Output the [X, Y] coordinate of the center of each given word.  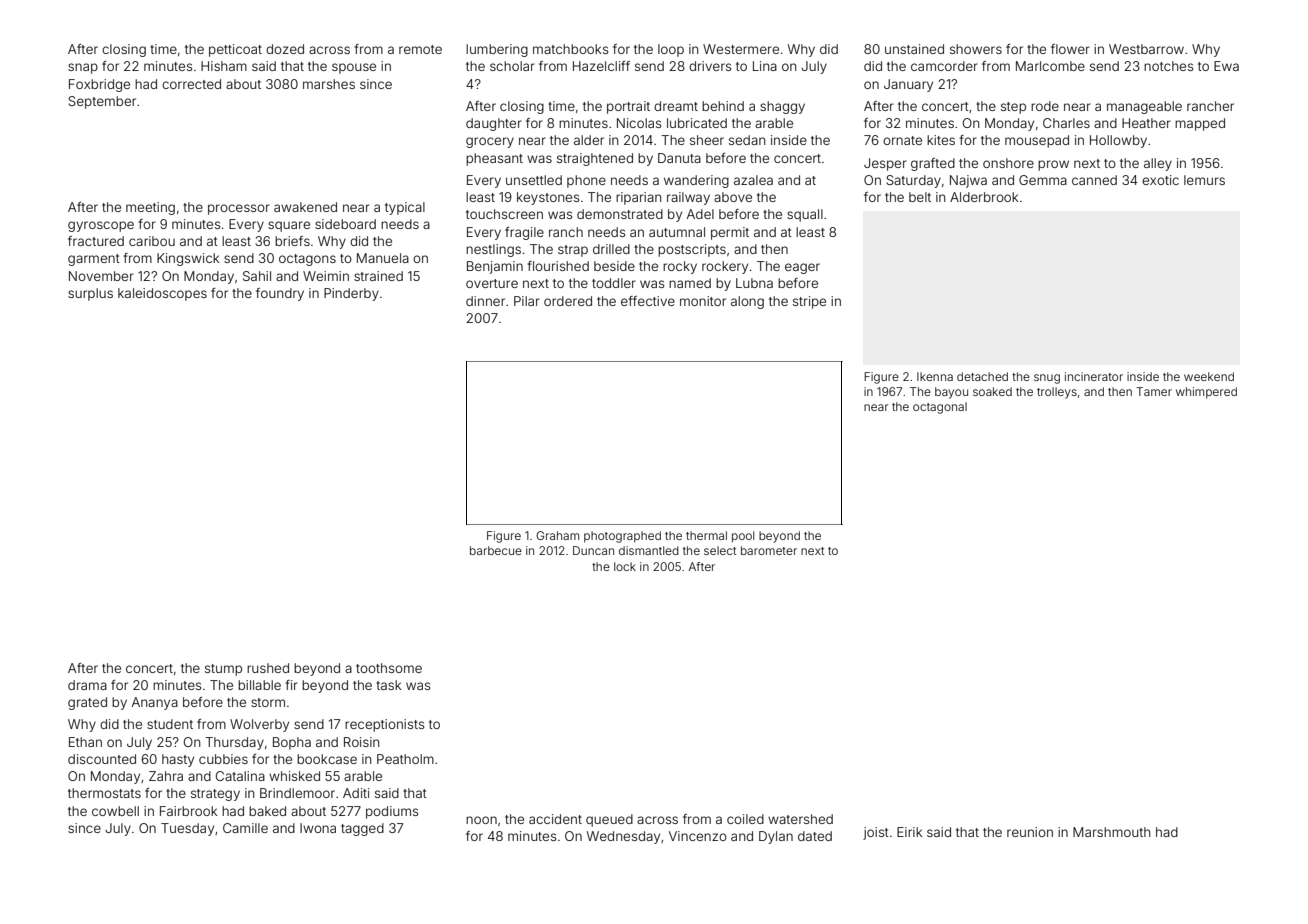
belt [920, 197]
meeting [150, 208]
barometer [769, 550]
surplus [90, 294]
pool [743, 537]
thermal [706, 535]
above [733, 197]
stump [223, 670]
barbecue [496, 550]
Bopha [292, 743]
